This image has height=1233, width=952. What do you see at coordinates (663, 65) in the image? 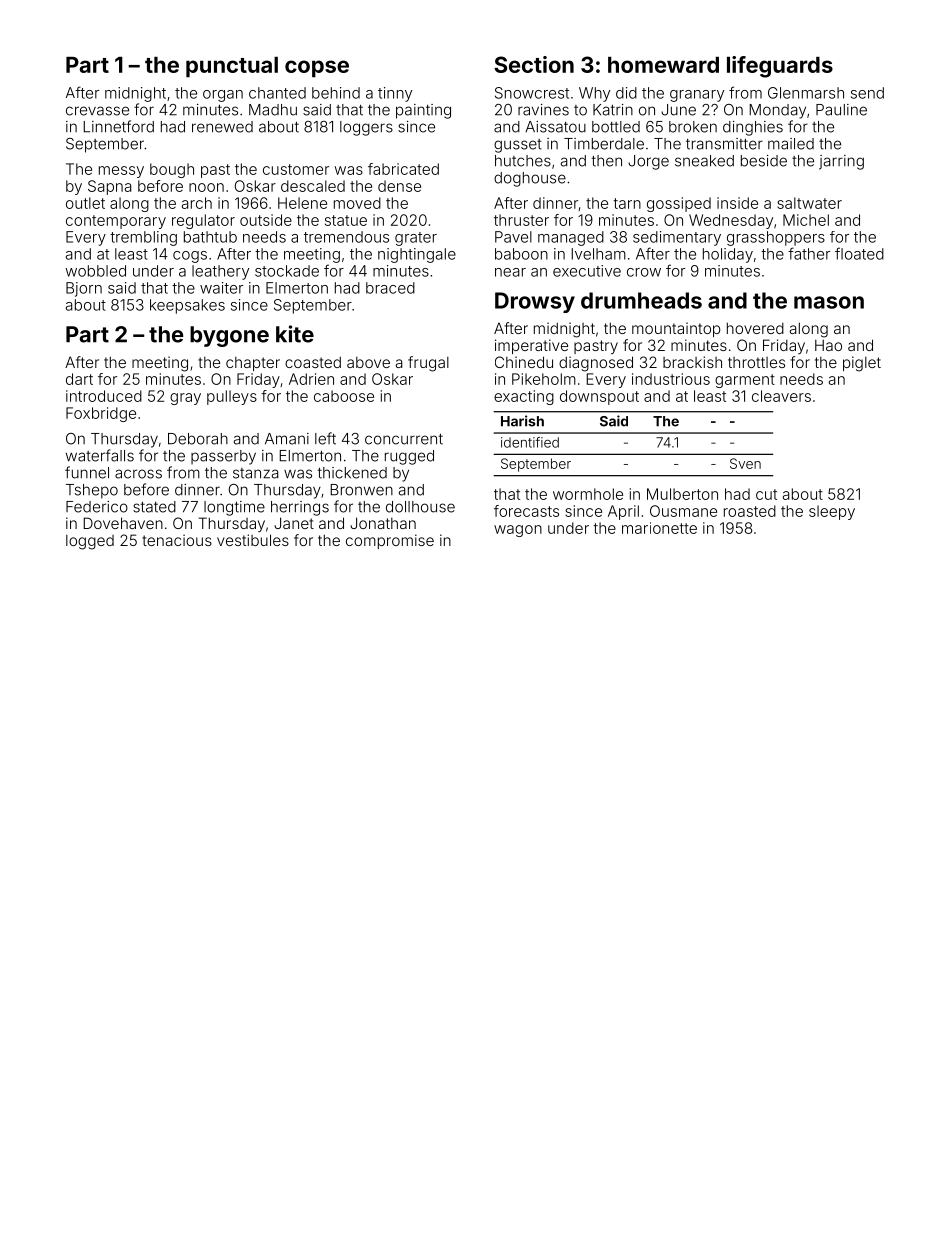
I see `homeward` at bounding box center [663, 65].
